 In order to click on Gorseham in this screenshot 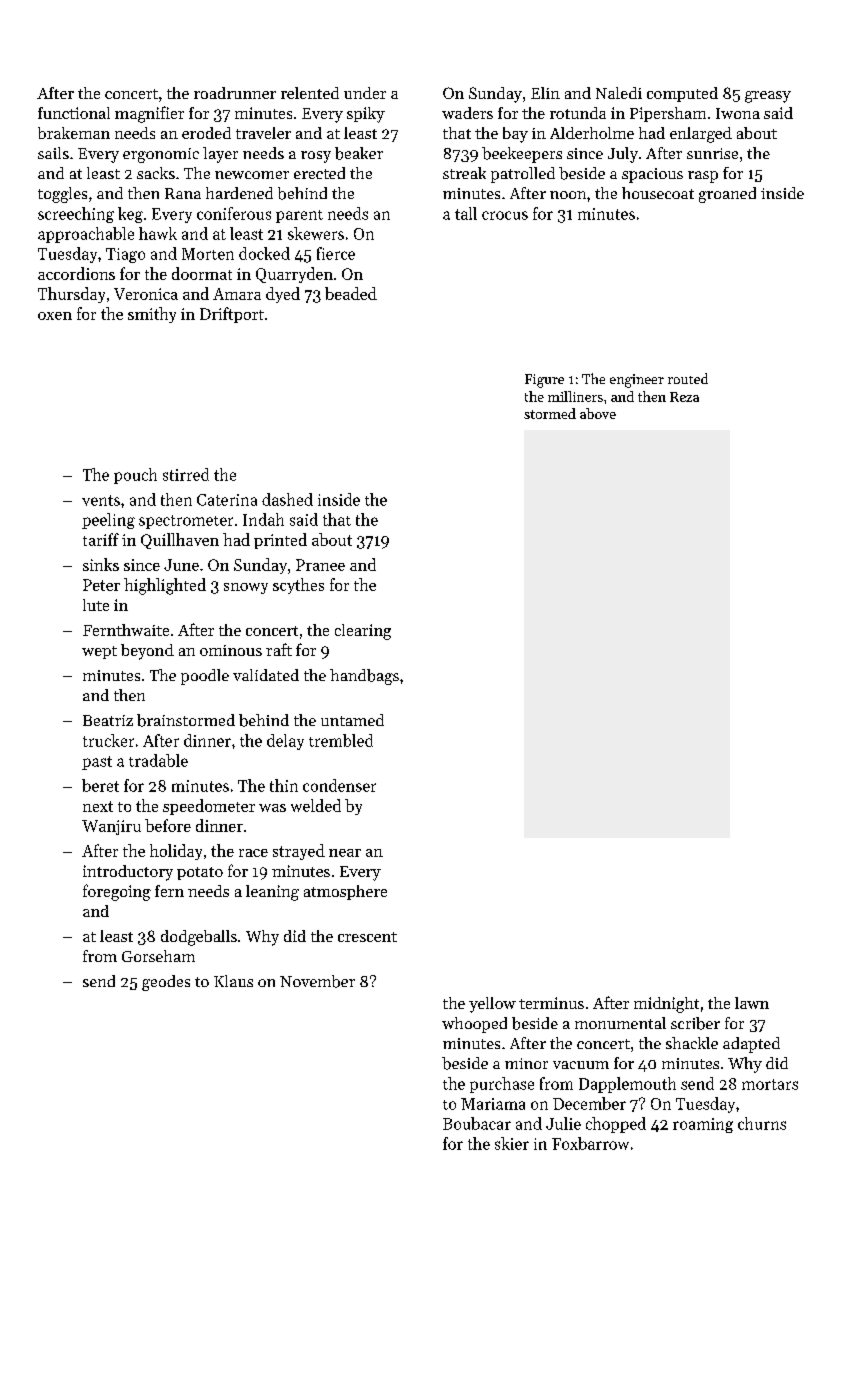, I will do `click(158, 956)`.
